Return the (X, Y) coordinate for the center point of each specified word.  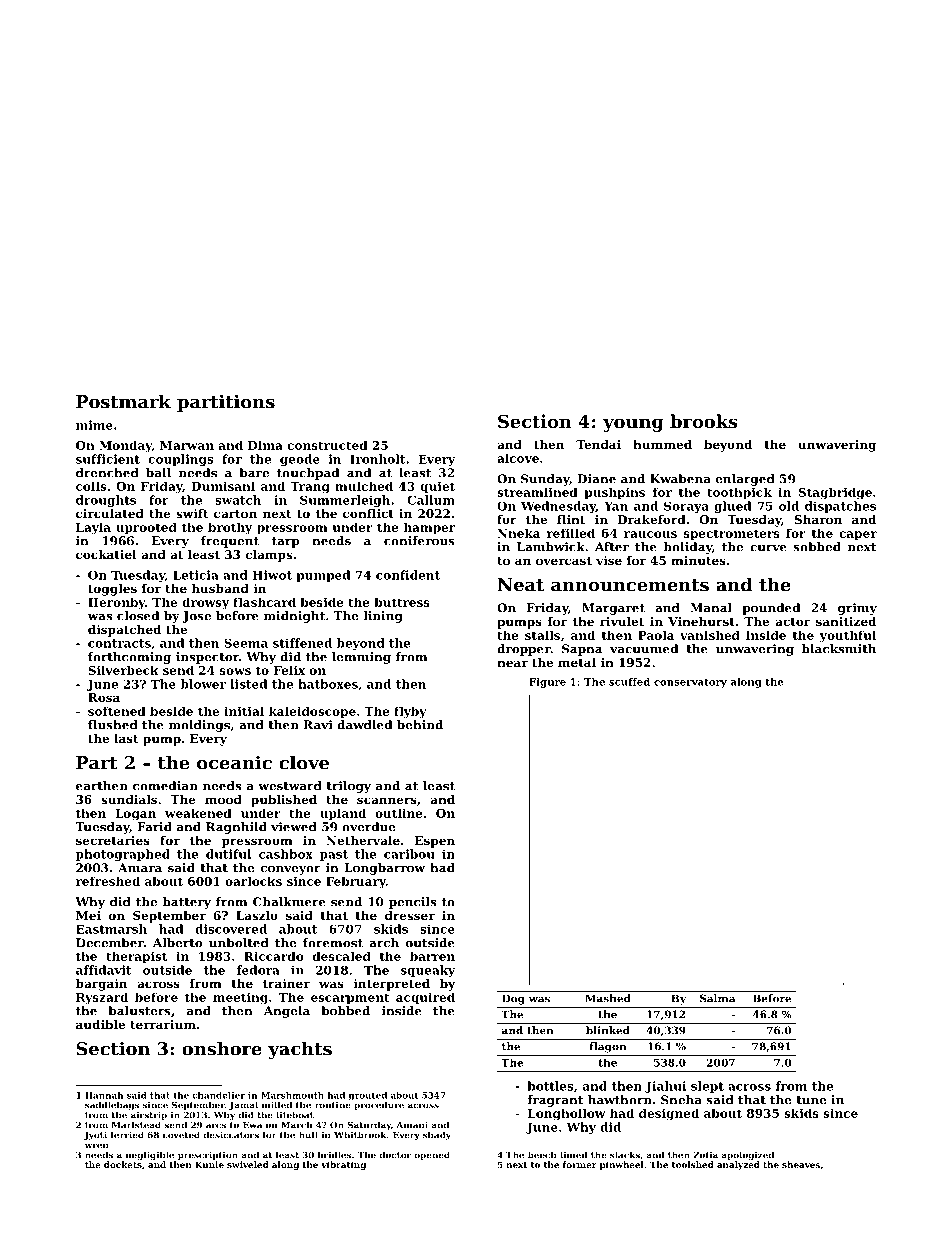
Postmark (123, 401)
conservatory (690, 683)
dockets (123, 1164)
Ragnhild (236, 828)
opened (432, 1155)
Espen (435, 842)
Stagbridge (835, 493)
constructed (327, 445)
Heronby (116, 603)
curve (768, 548)
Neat (521, 585)
